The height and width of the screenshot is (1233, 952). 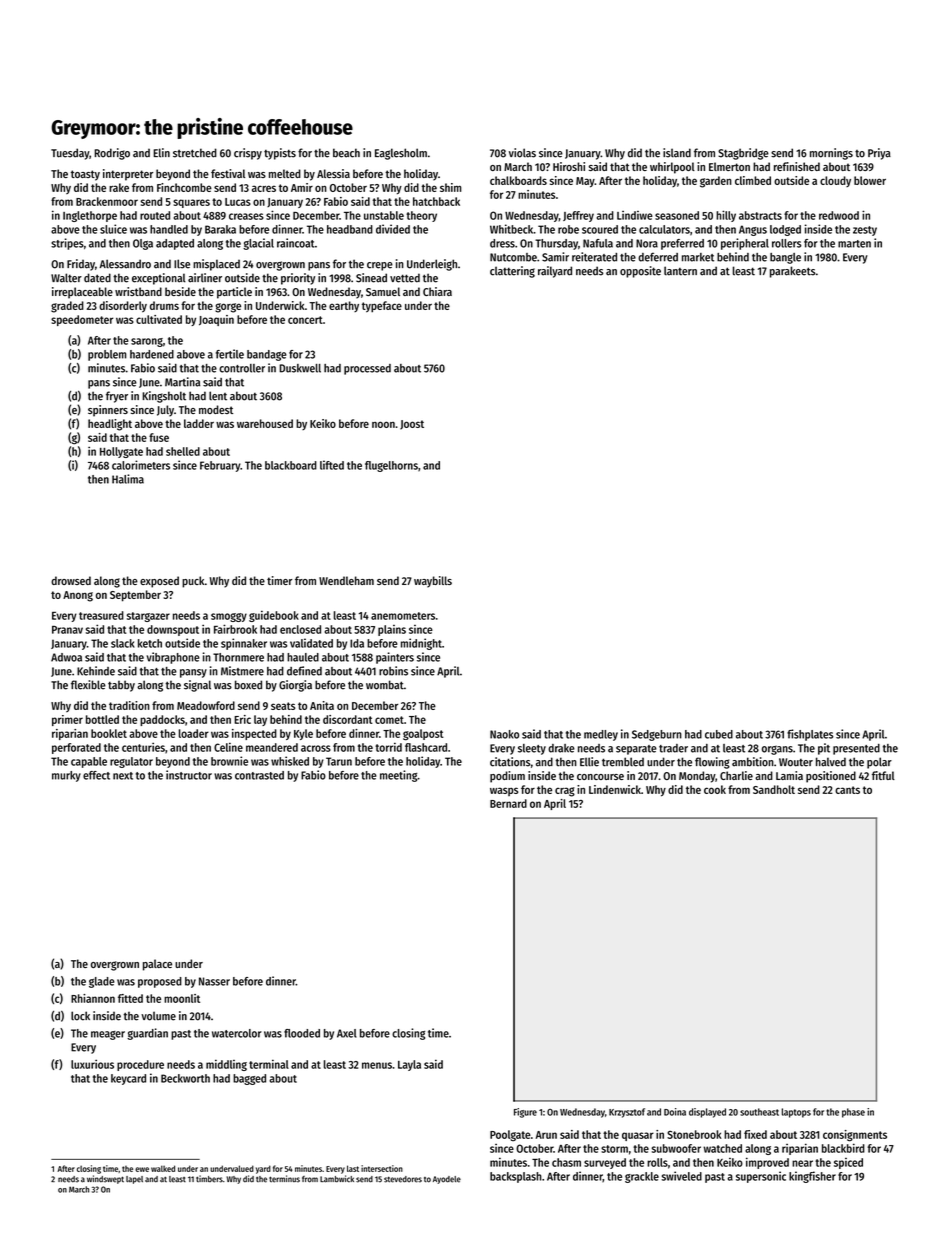 What do you see at coordinates (810, 735) in the screenshot?
I see `fishplates` at bounding box center [810, 735].
